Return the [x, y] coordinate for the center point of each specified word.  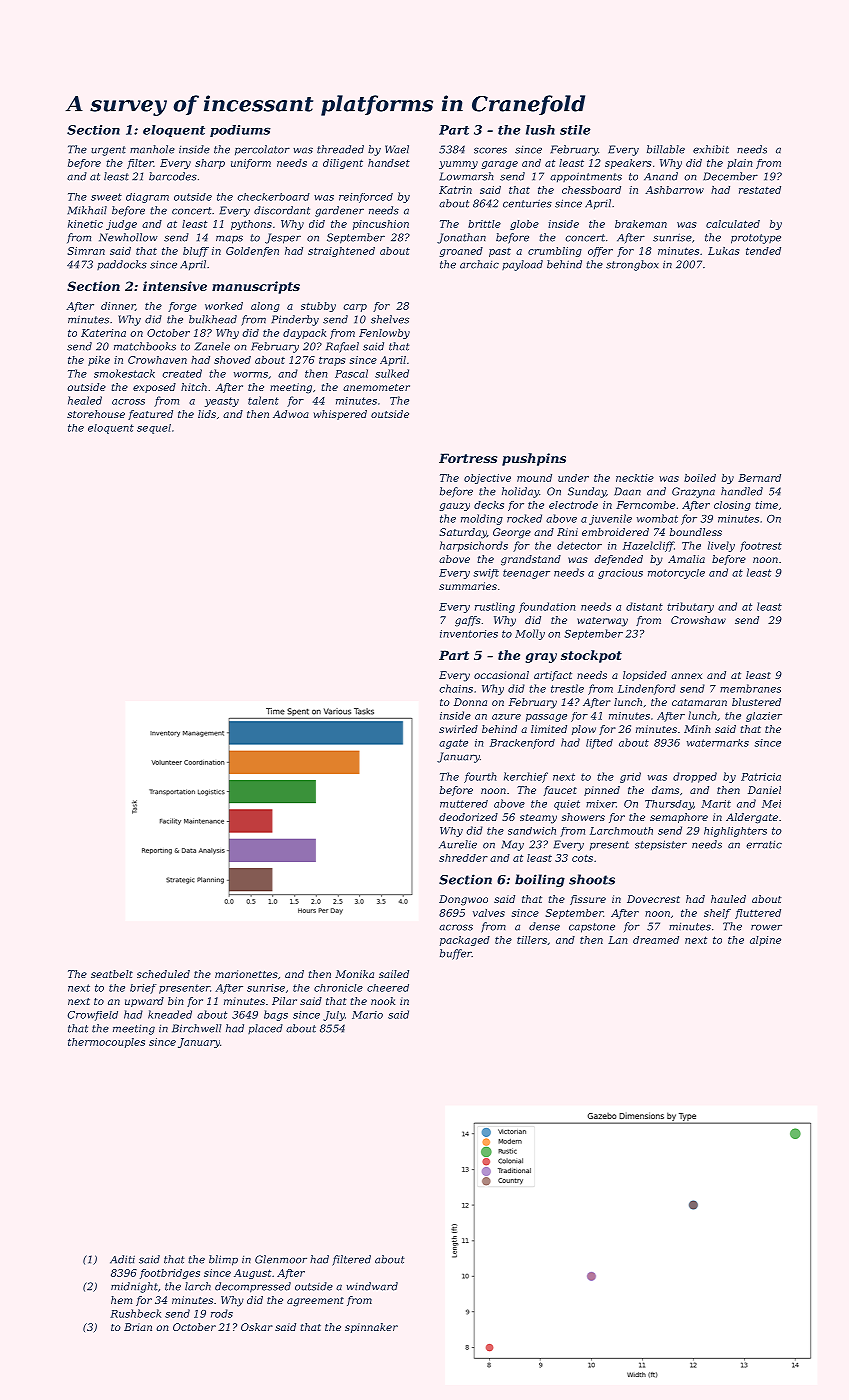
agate [453, 744]
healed [85, 400]
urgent [108, 151]
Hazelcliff [648, 546]
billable [666, 149]
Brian [138, 1327]
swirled [458, 729]
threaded [340, 149]
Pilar [284, 1001]
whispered [340, 415]
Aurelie [458, 844]
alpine [765, 941]
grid [630, 777]
